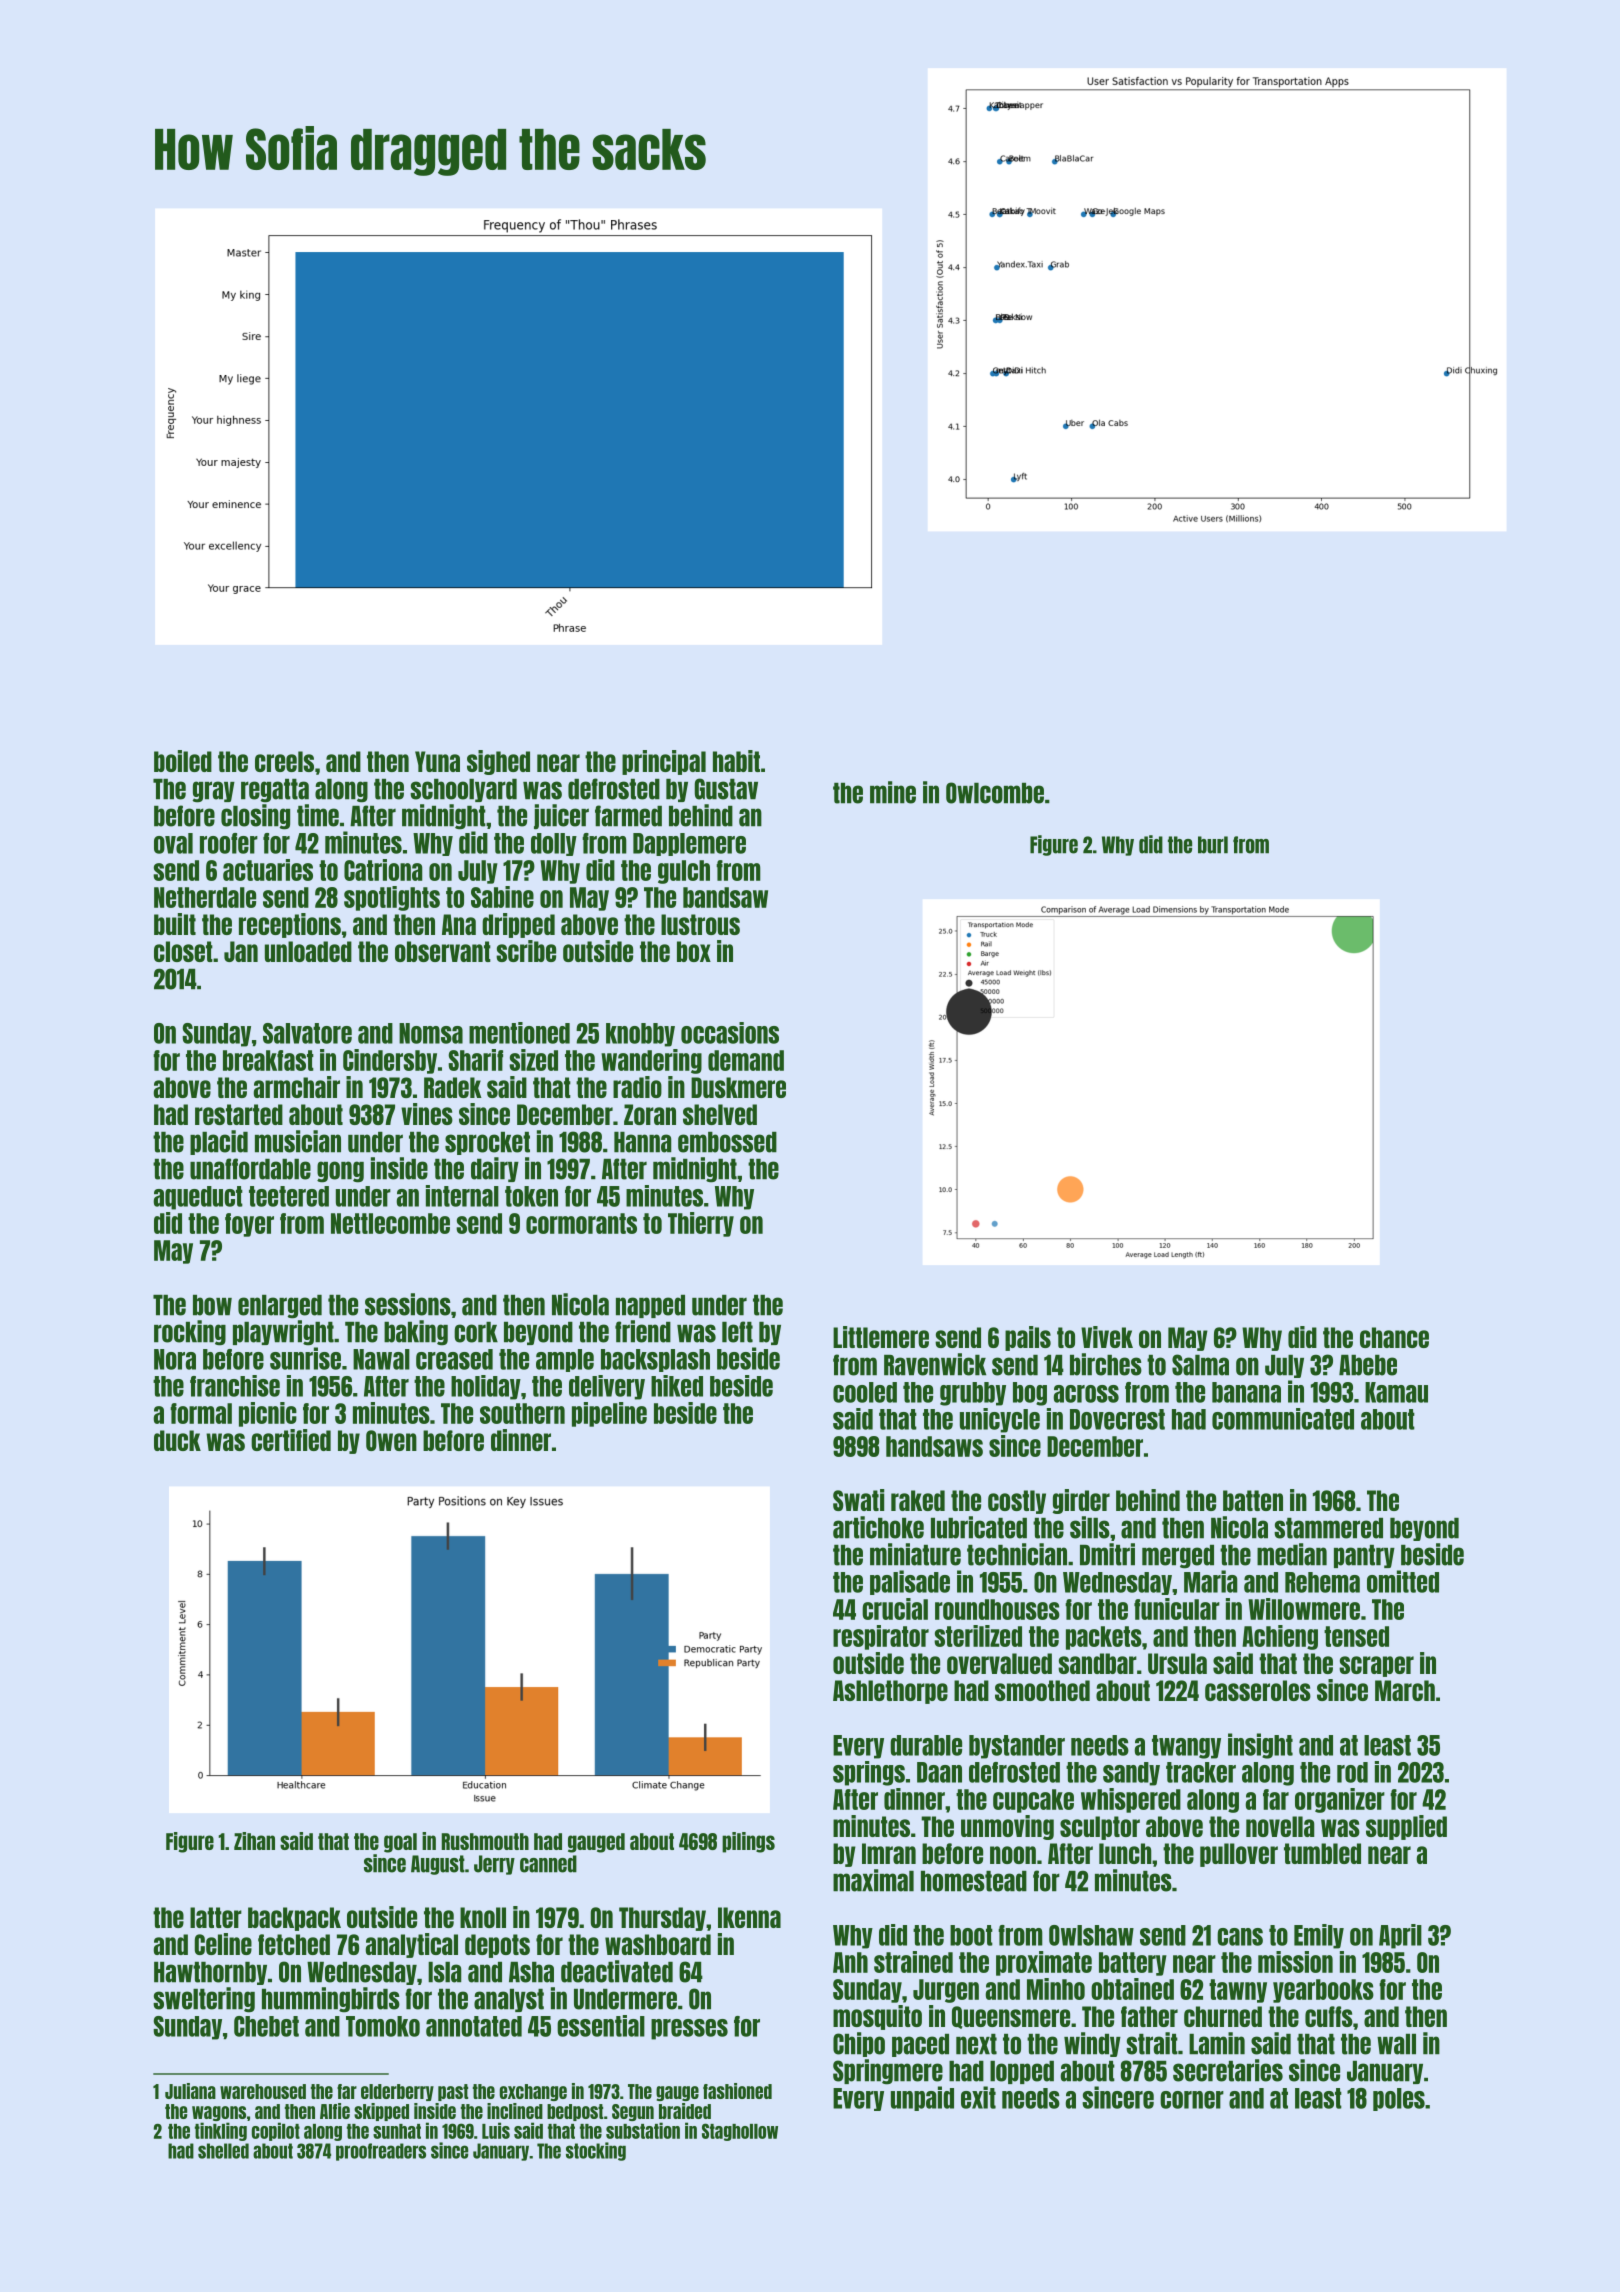 The image size is (1620, 2292). I want to click on bandsaw, so click(725, 897).
